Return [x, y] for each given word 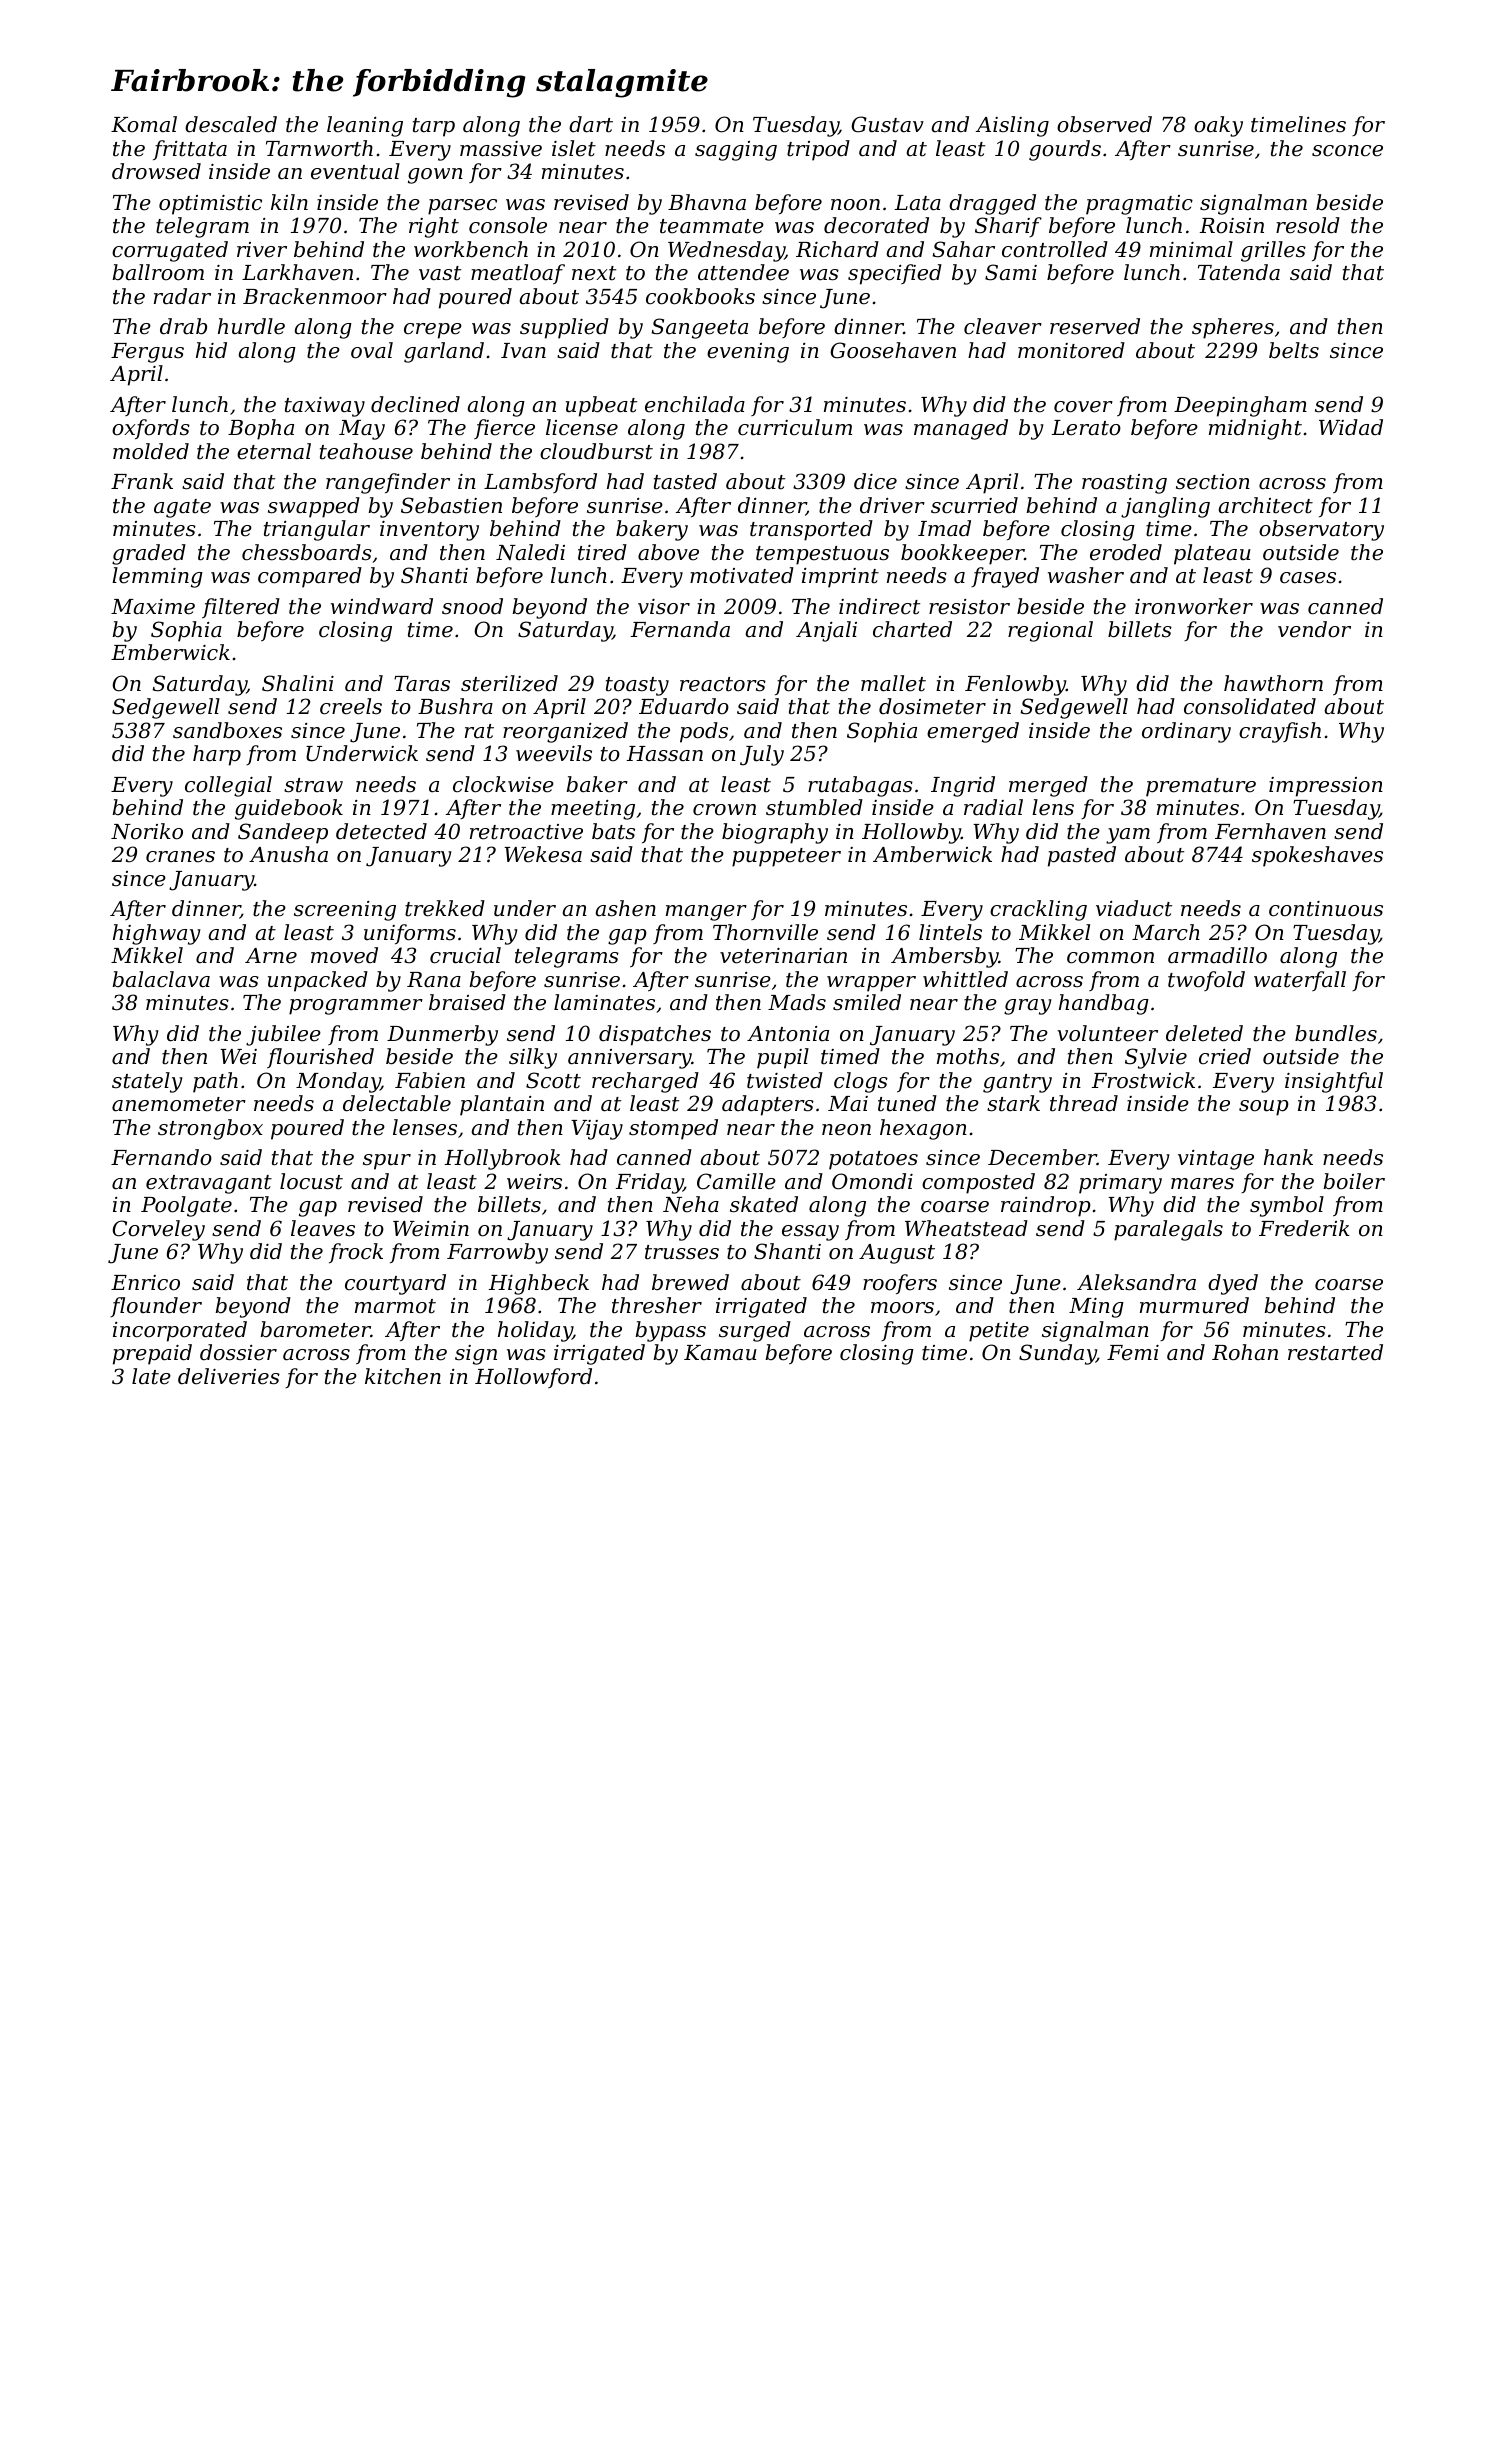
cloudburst [596, 451]
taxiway [325, 407]
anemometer [179, 1104]
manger [706, 913]
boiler [1354, 1181]
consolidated [1250, 706]
